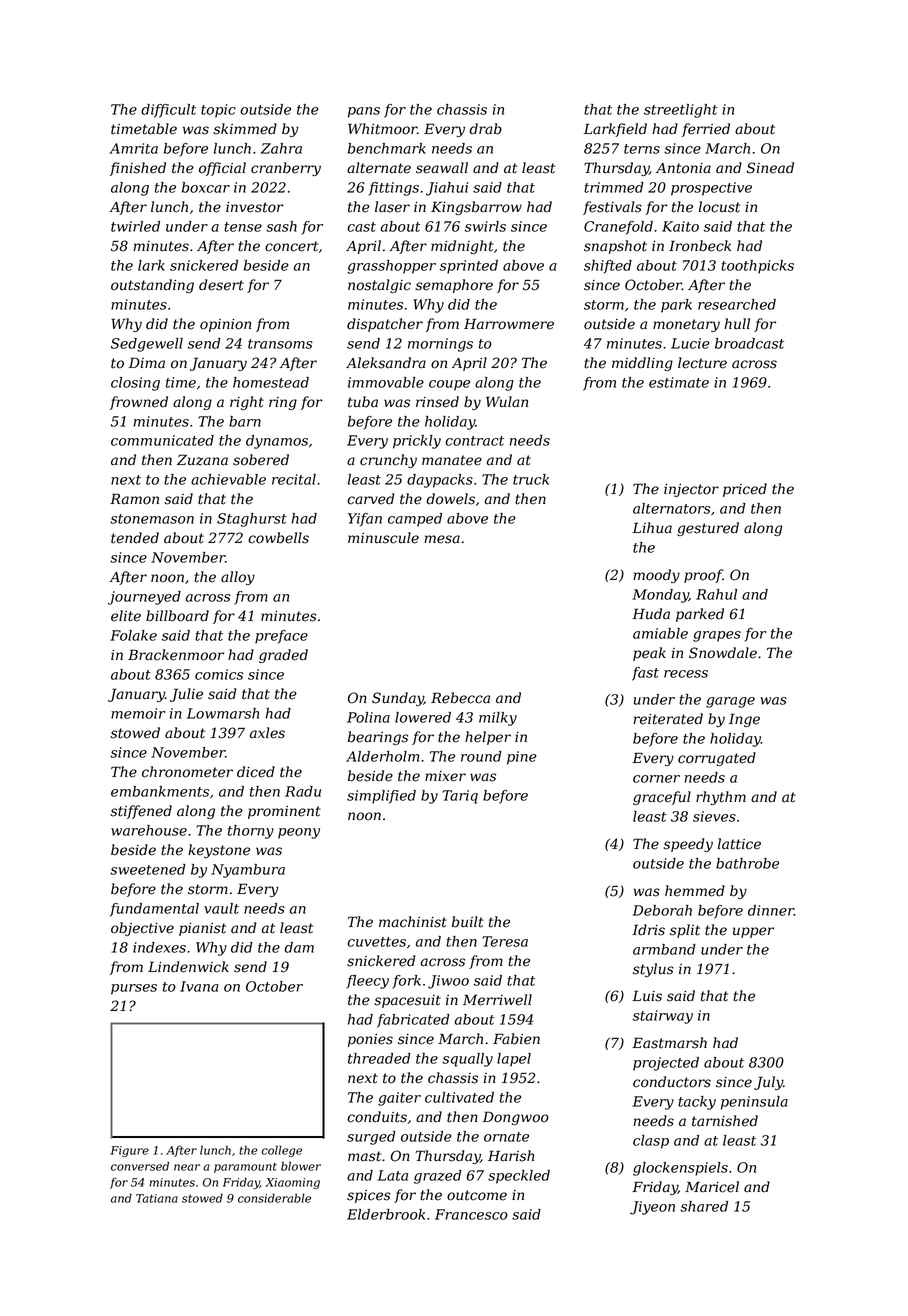 Image resolution: width=908 pixels, height=1316 pixels. What do you see at coordinates (645, 674) in the screenshot?
I see `fast` at bounding box center [645, 674].
